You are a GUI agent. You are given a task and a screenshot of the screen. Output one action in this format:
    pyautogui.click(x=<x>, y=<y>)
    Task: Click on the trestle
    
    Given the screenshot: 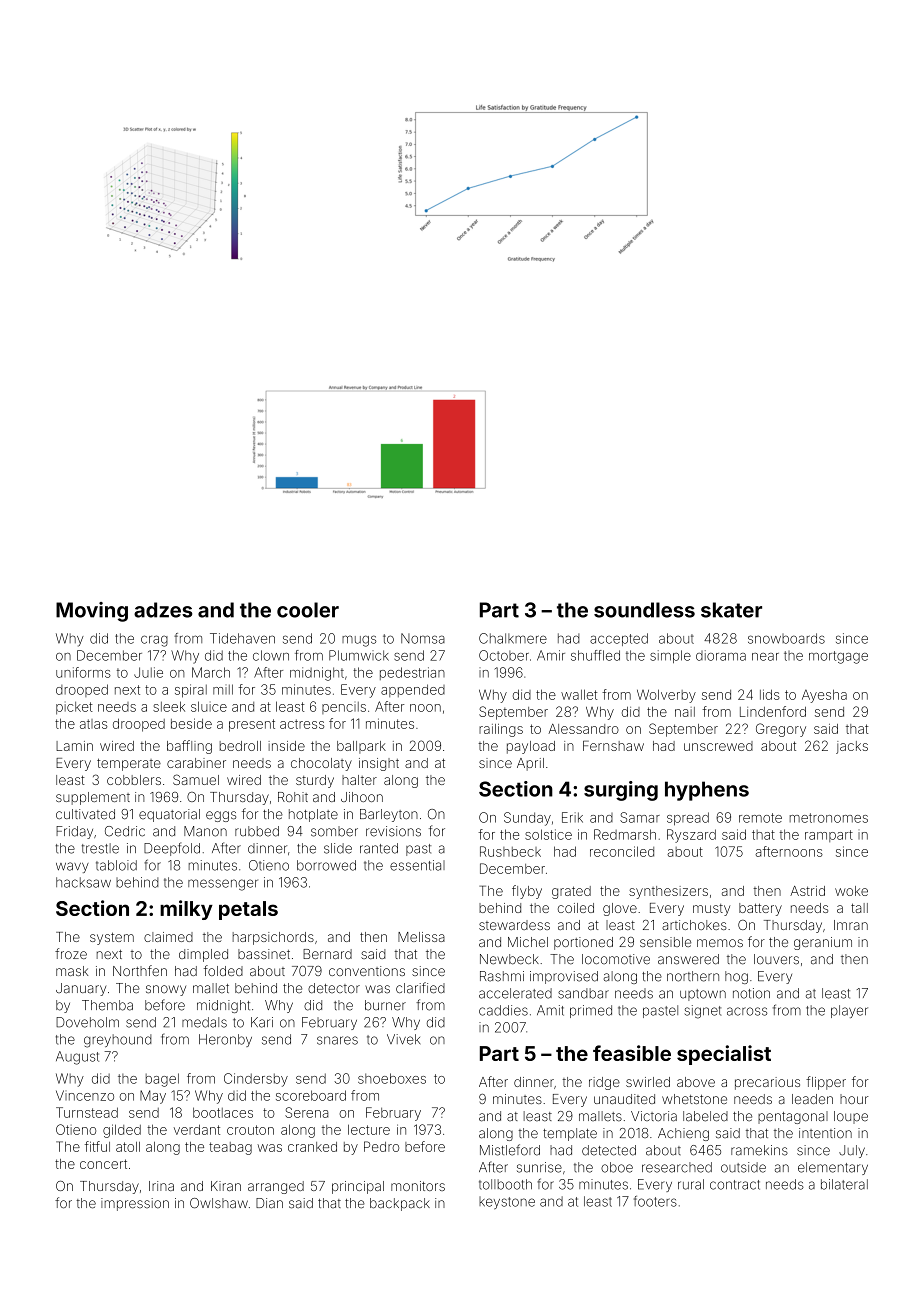 What is the action you would take?
    pyautogui.click(x=100, y=848)
